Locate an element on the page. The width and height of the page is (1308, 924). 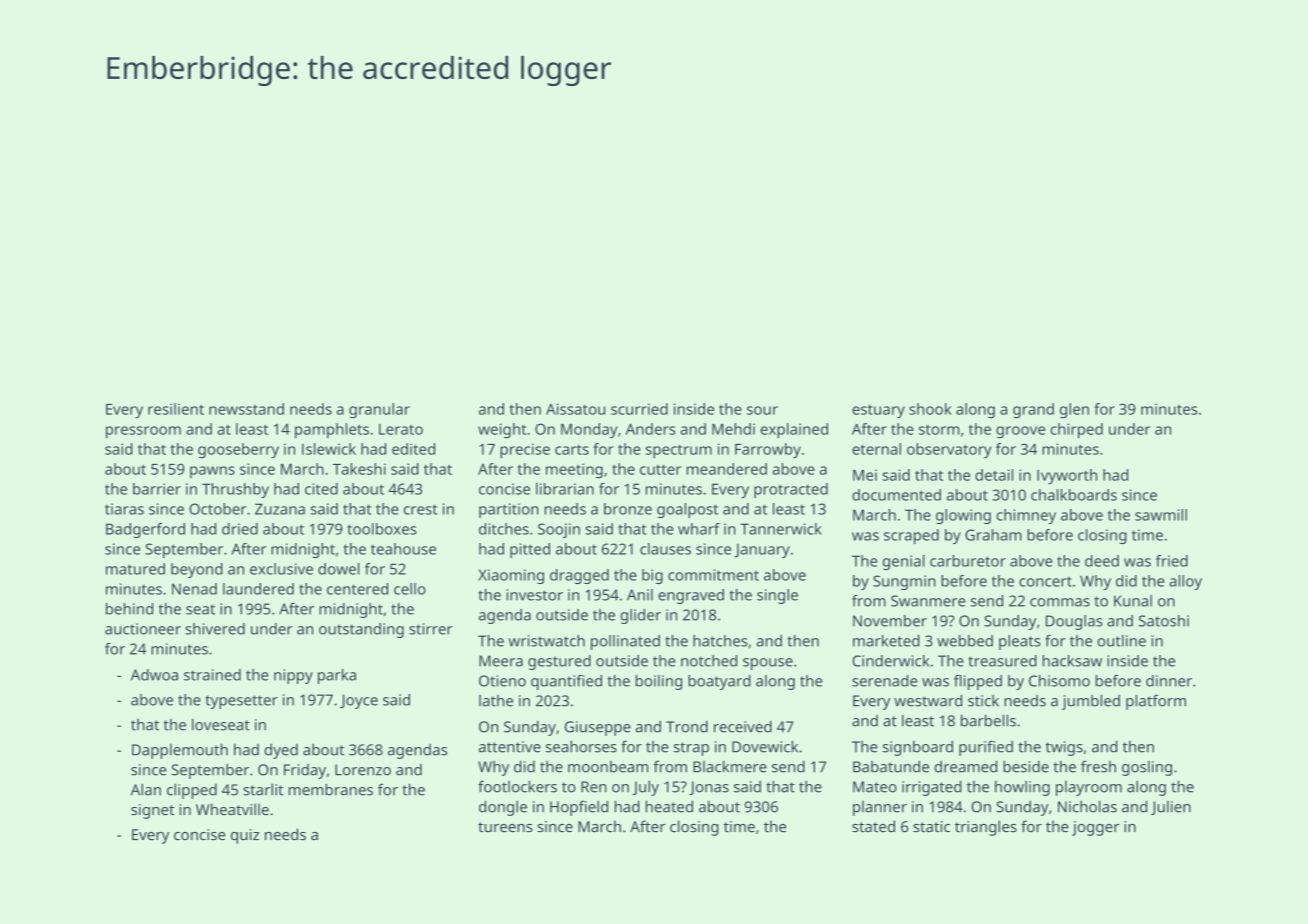
dyed is located at coordinates (281, 751).
